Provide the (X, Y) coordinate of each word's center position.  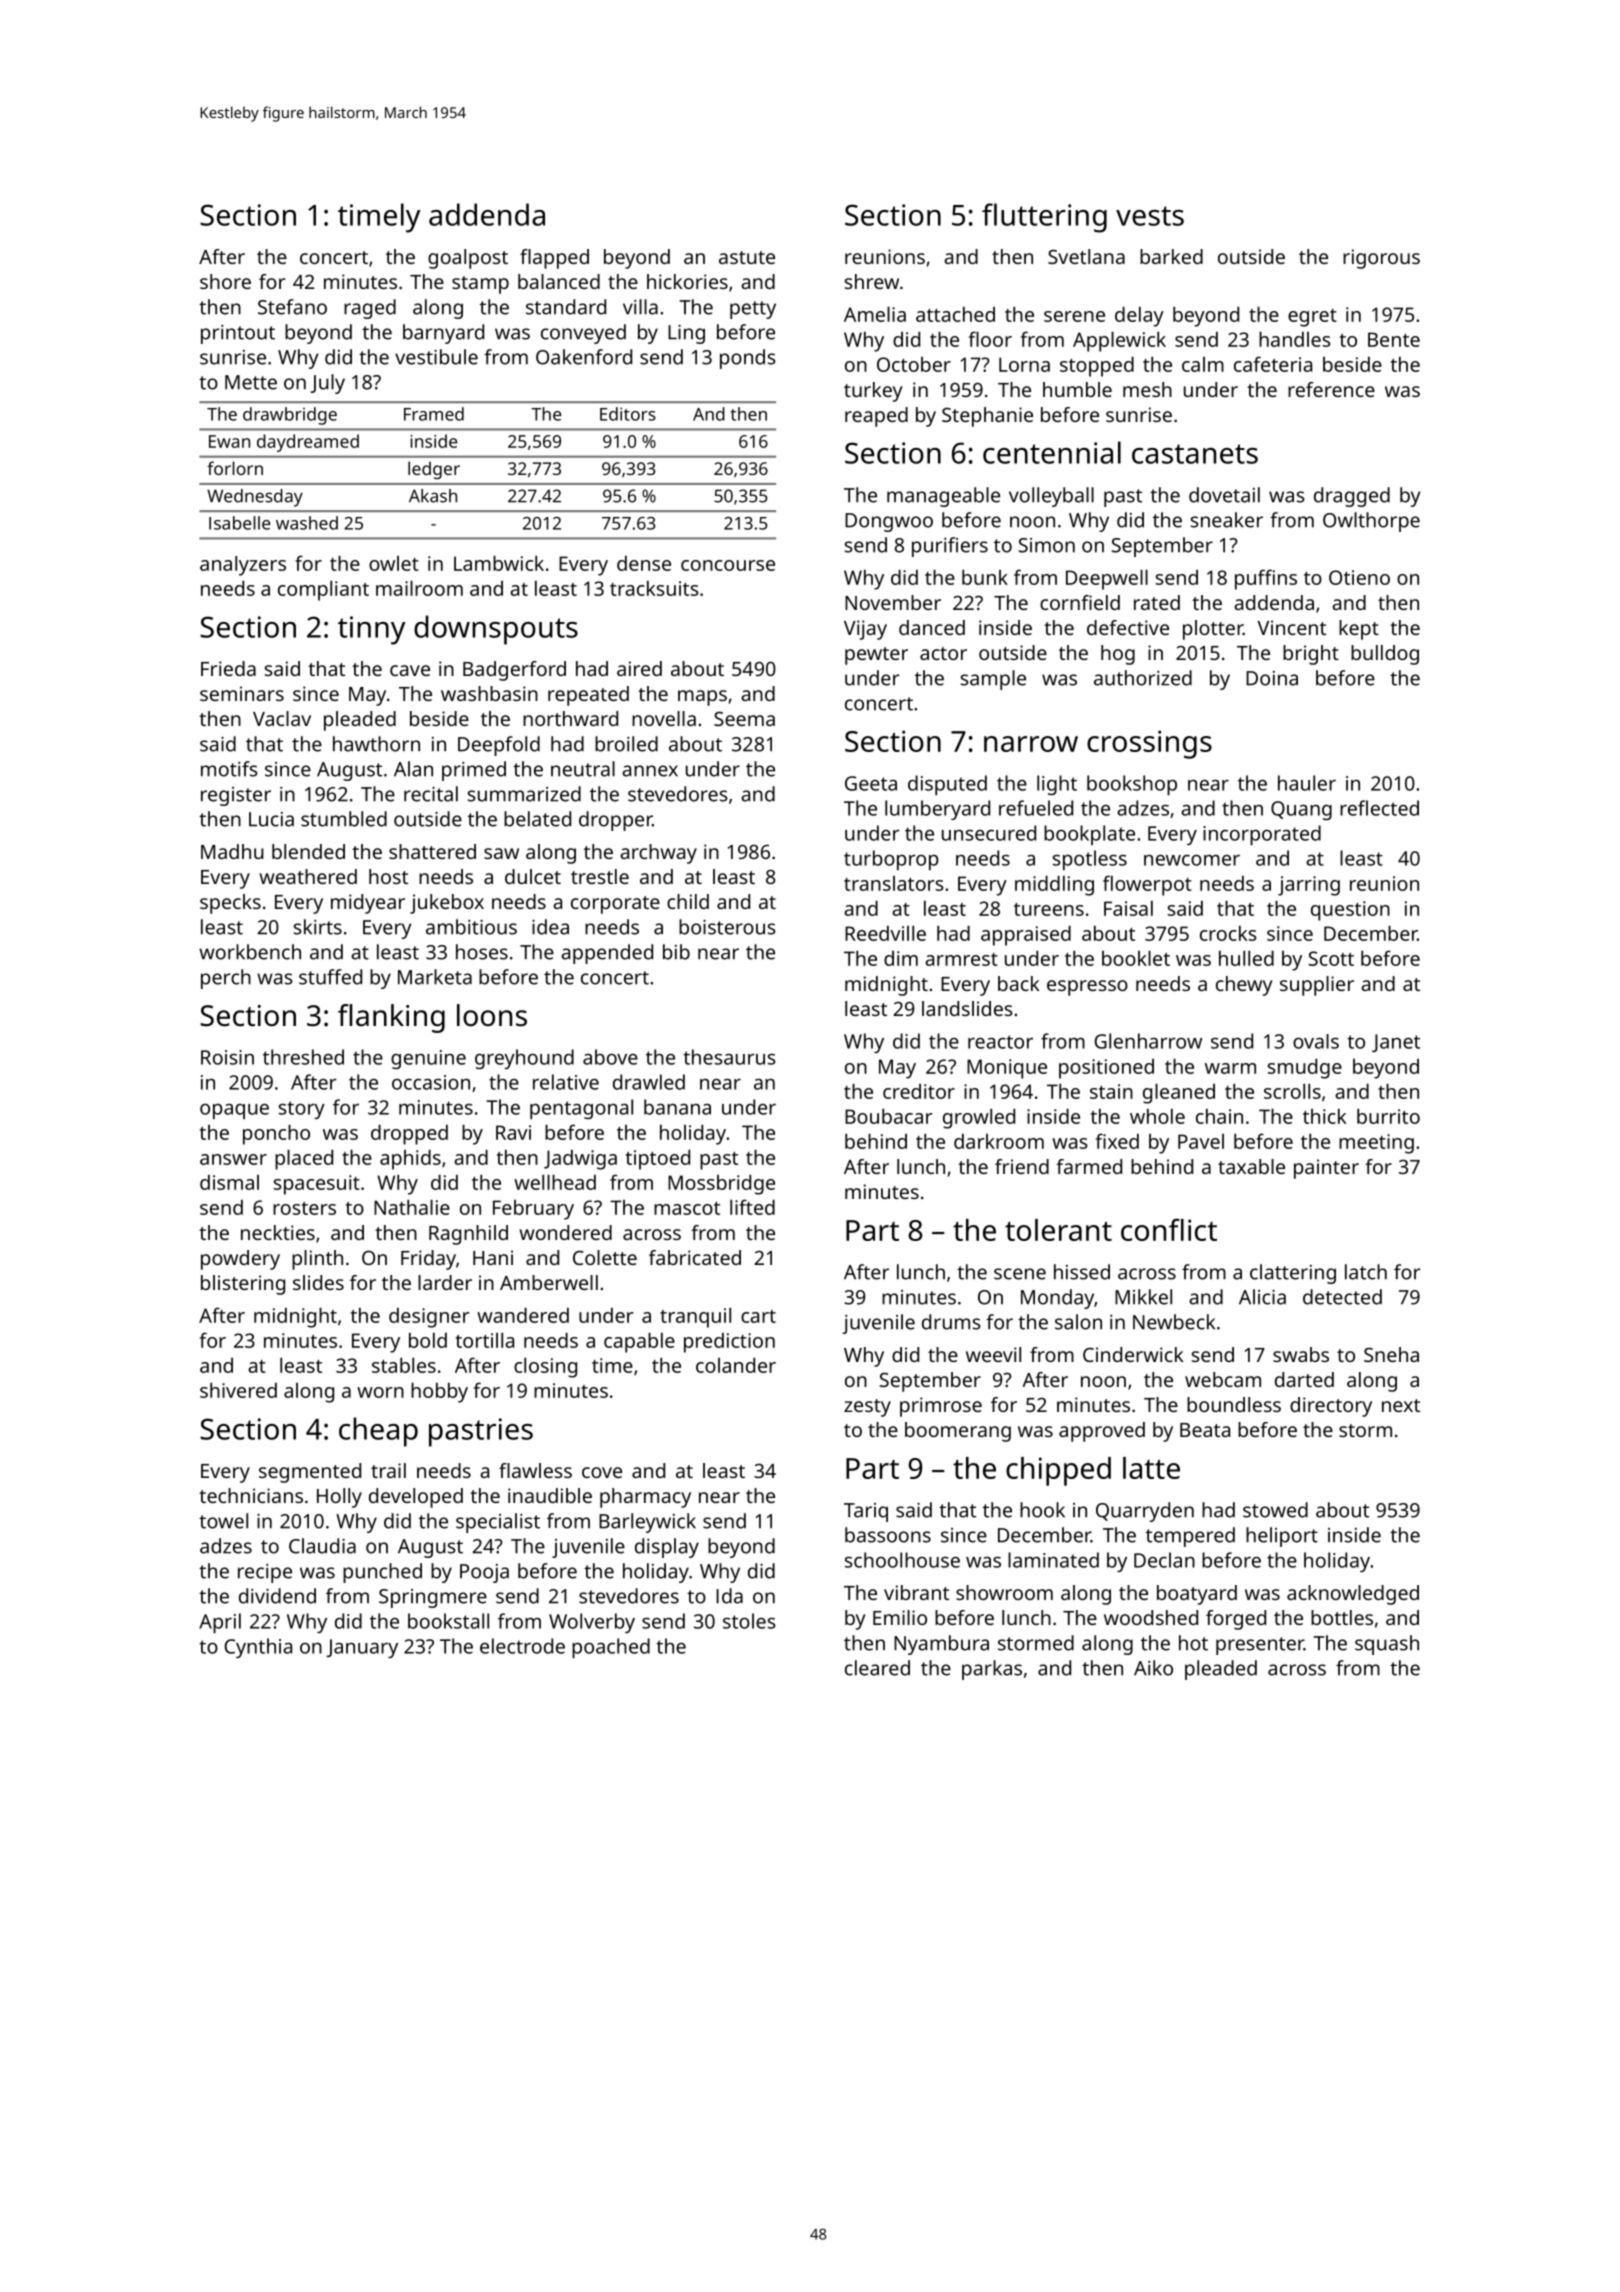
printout (238, 334)
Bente (1394, 339)
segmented (310, 1473)
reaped (876, 417)
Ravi (513, 1132)
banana (677, 1107)
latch (1366, 1272)
